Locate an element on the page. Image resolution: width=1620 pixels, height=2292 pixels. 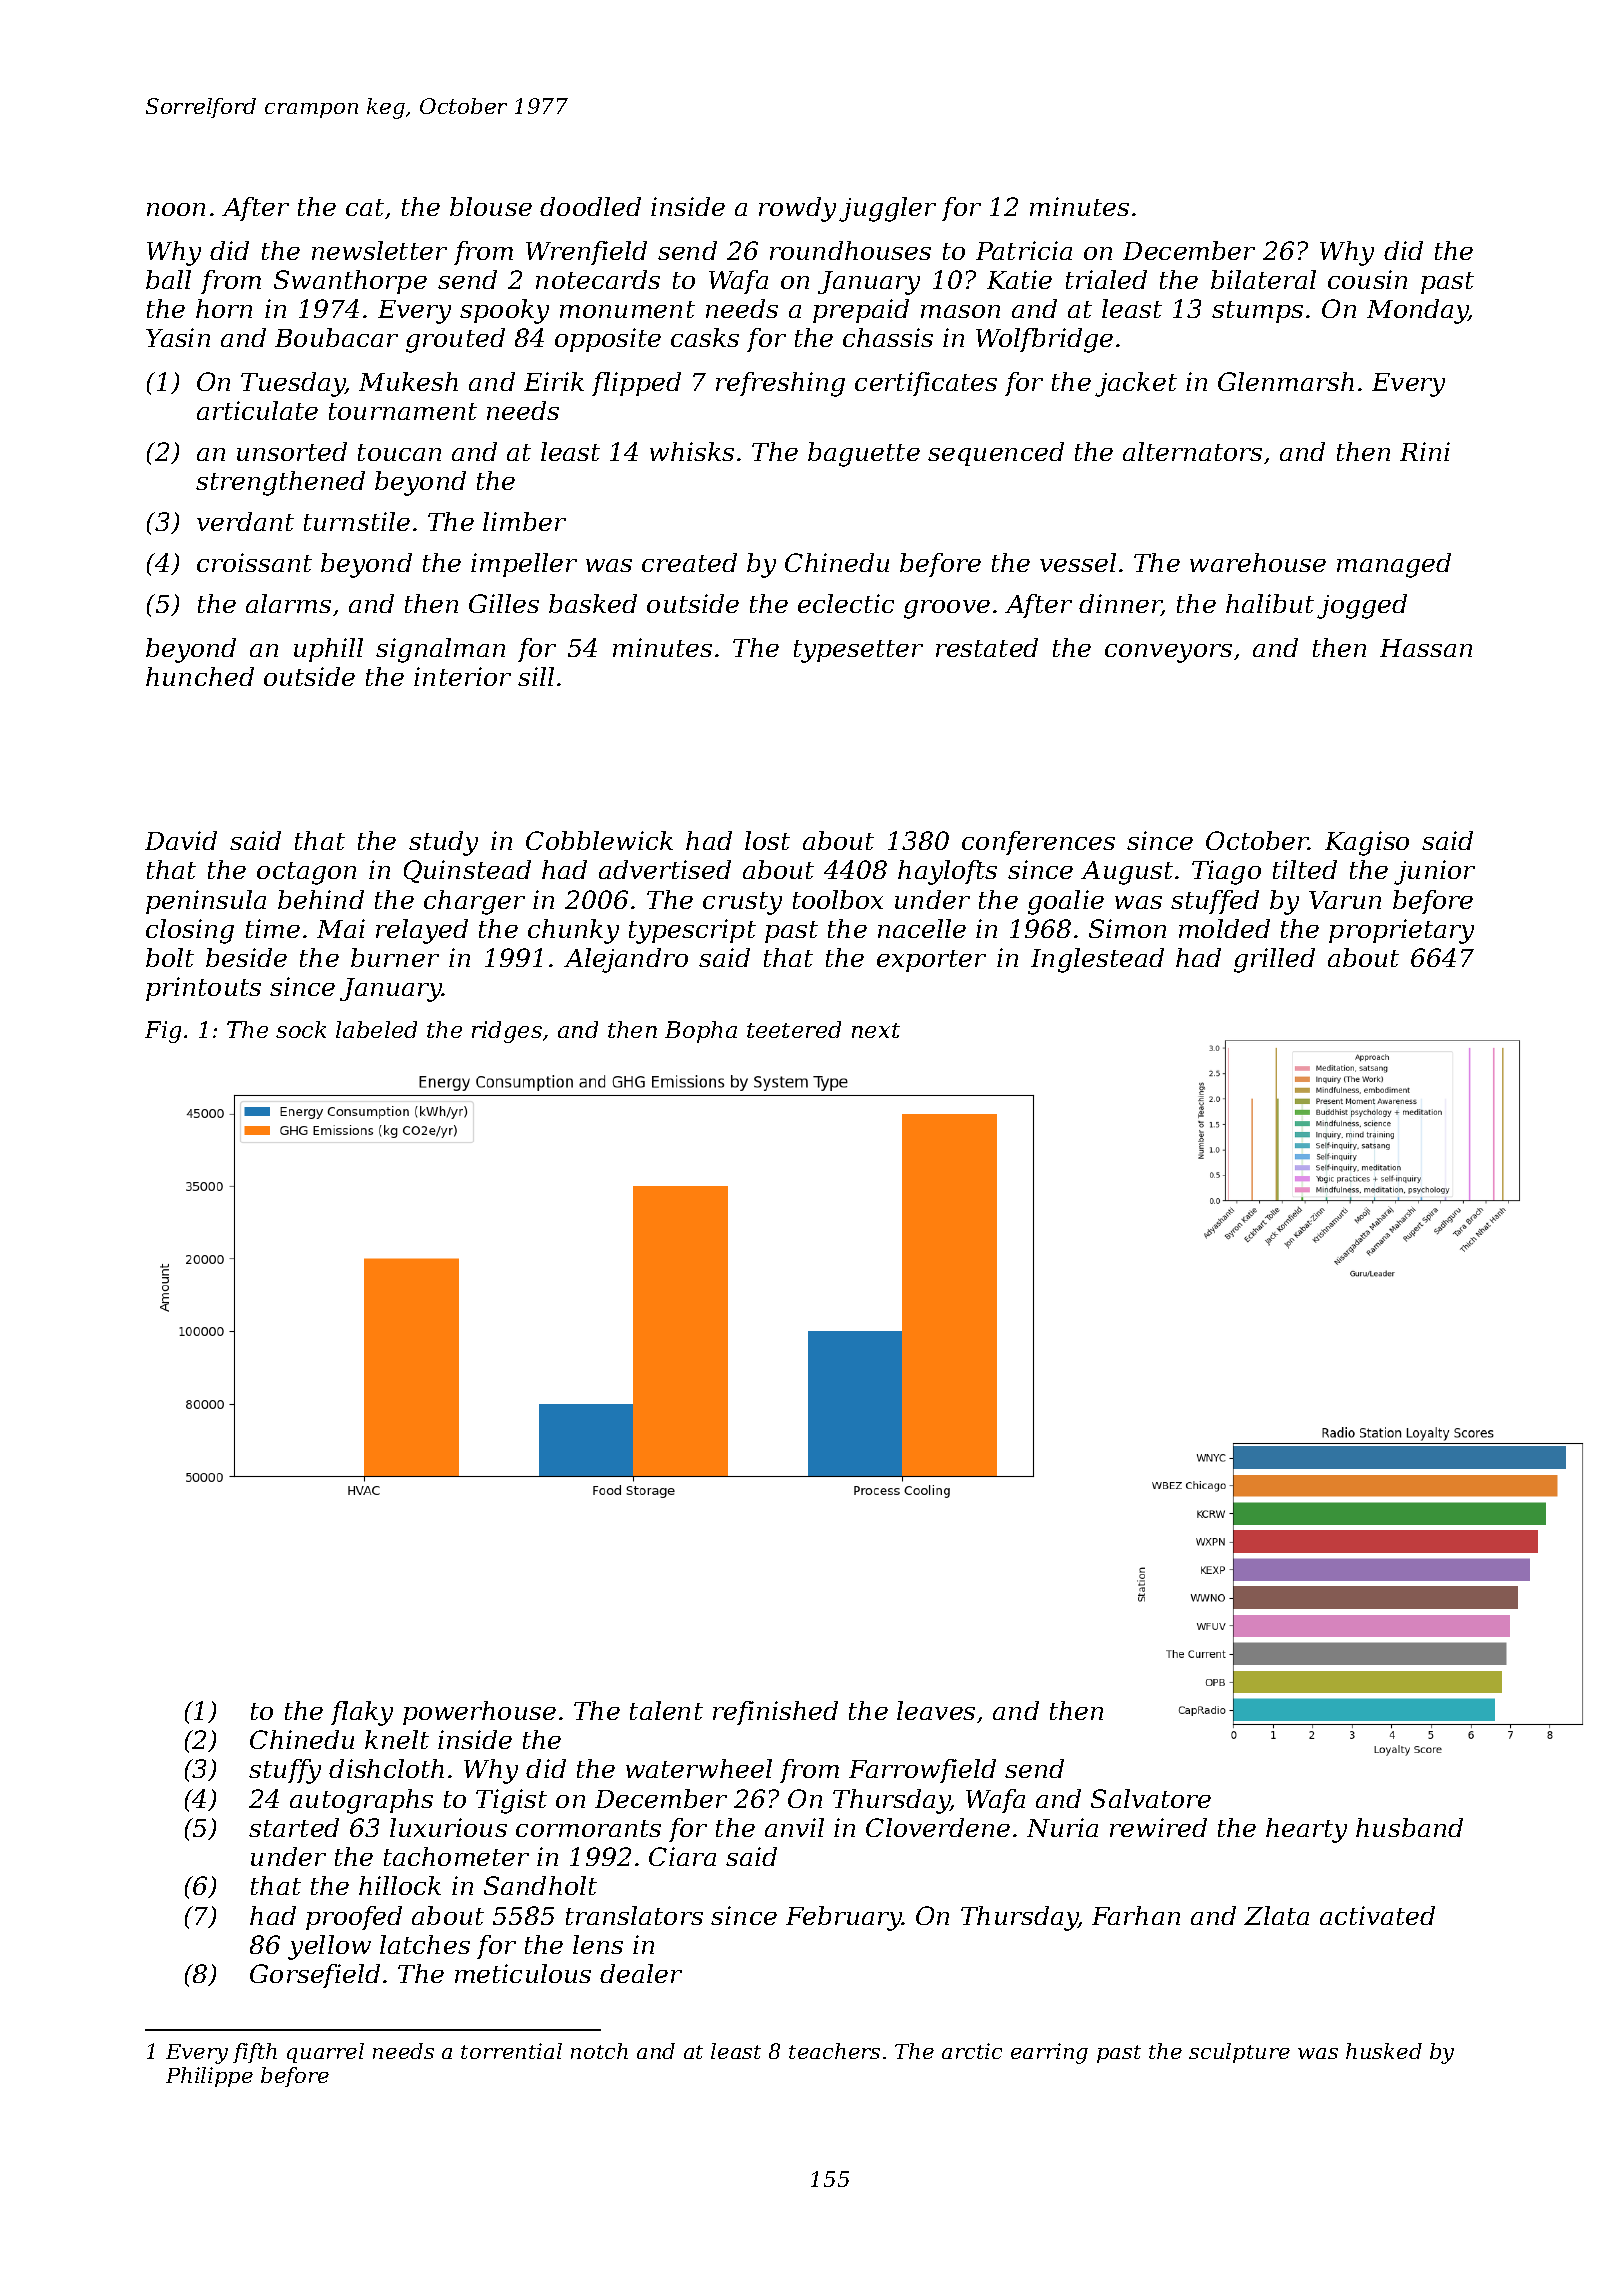
ridges is located at coordinates (507, 1032).
